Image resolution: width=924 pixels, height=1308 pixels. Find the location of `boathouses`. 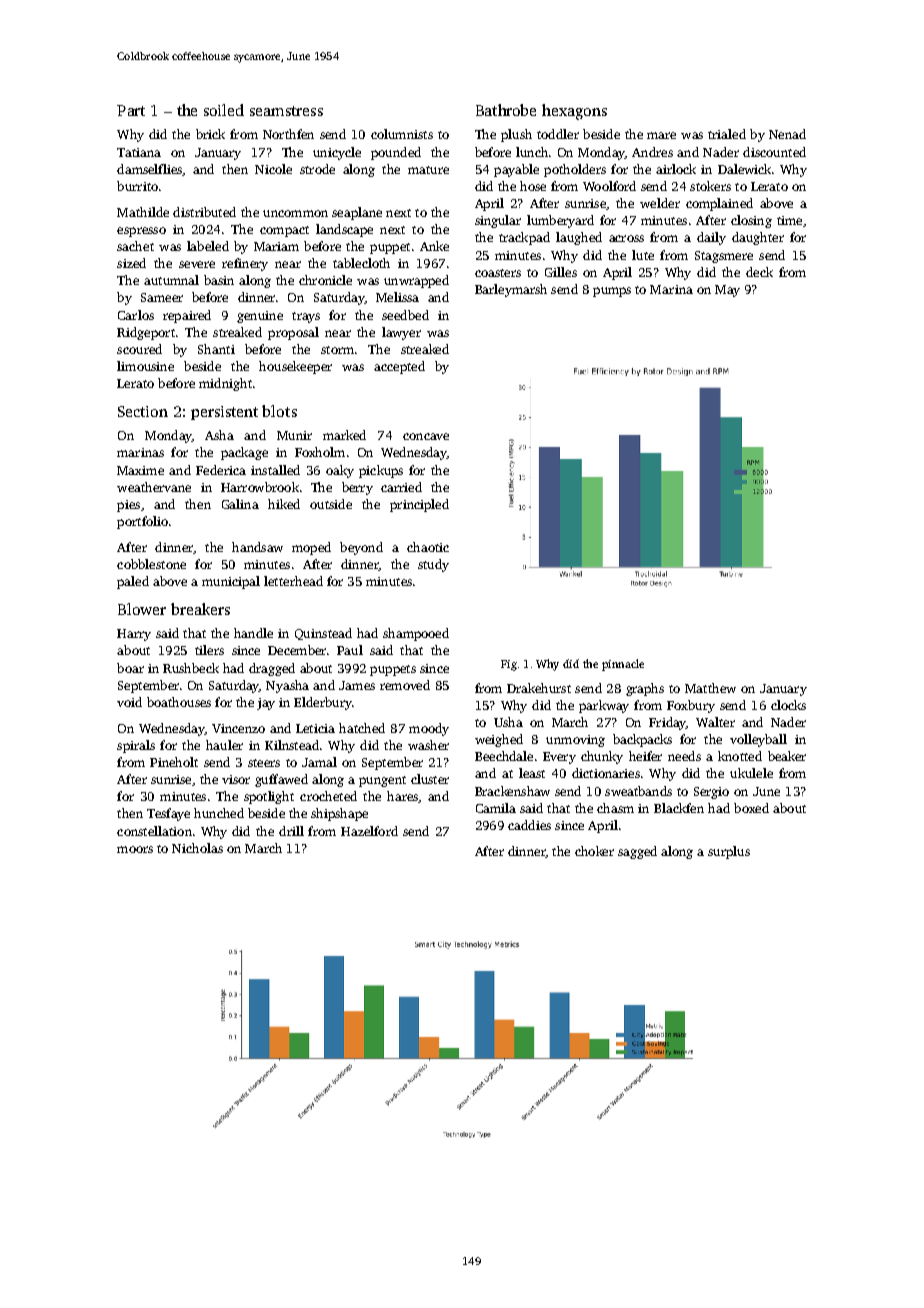

boathouses is located at coordinates (179, 702).
